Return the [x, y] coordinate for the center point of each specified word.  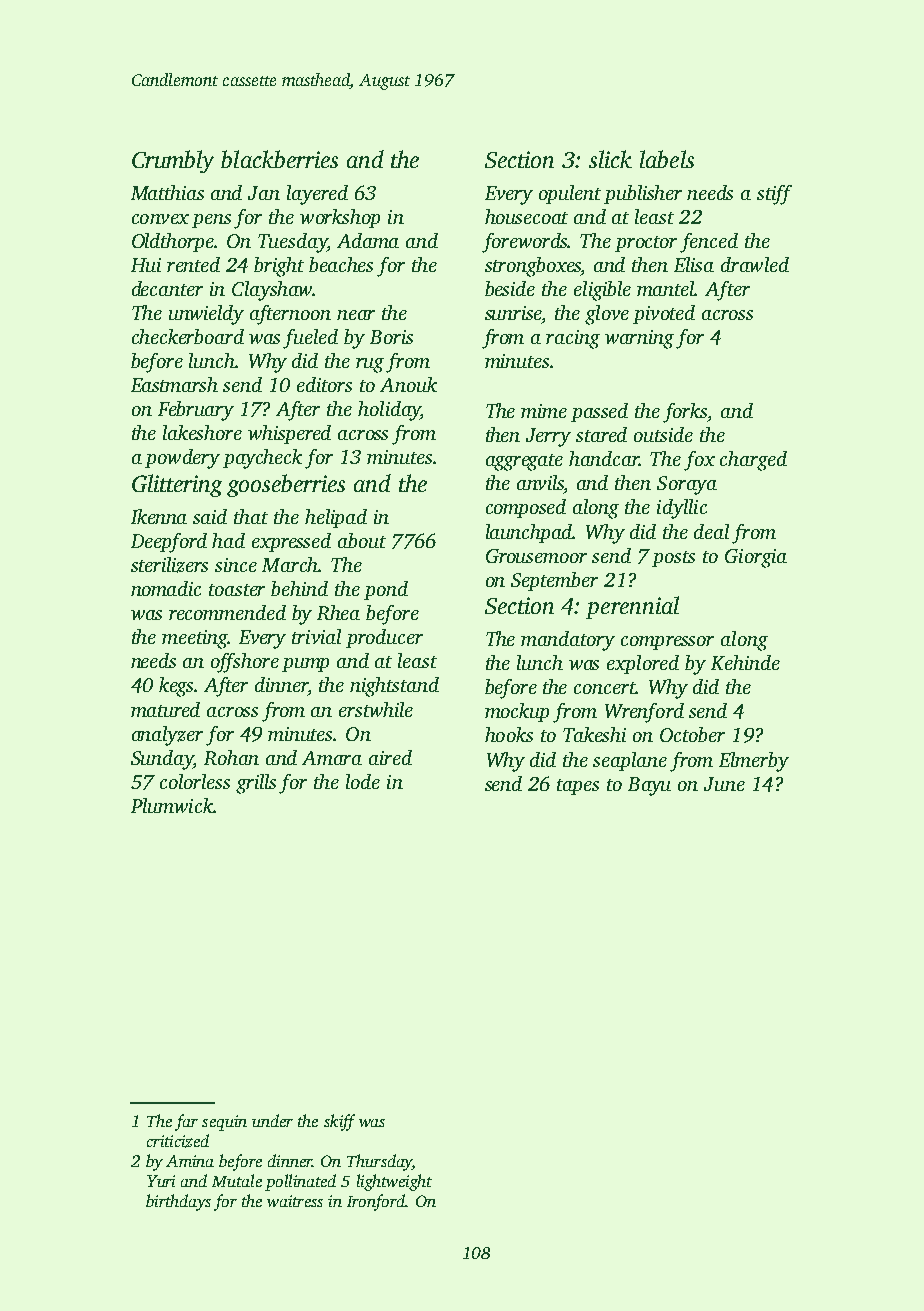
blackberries [279, 159]
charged [753, 461]
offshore [245, 663]
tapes [578, 787]
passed [599, 412]
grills [256, 784]
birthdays [178, 1202]
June [724, 784]
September [554, 581]
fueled [310, 339]
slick [610, 159]
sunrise [513, 313]
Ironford [376, 1202]
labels [667, 159]
